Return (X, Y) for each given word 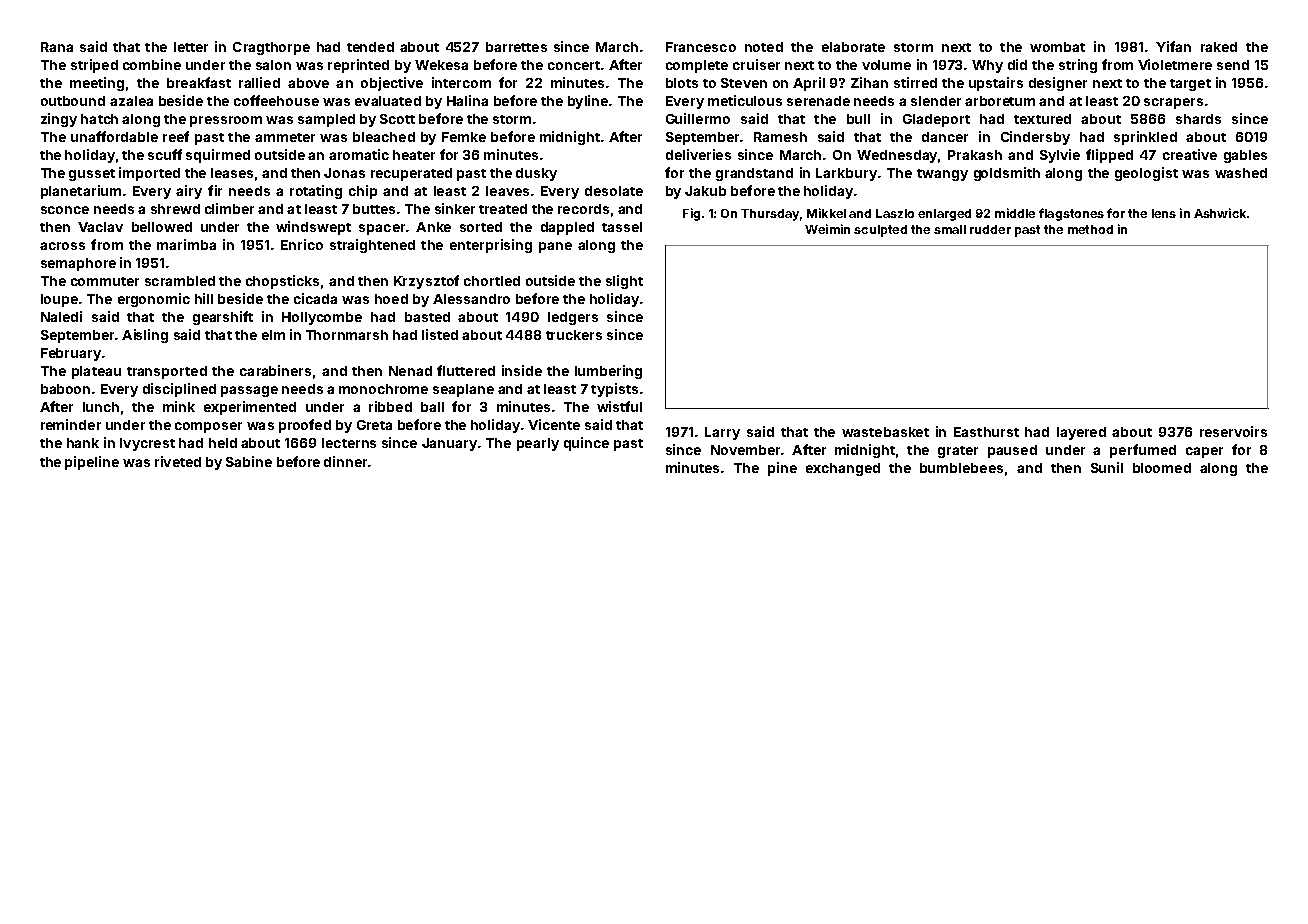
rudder (990, 229)
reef (176, 136)
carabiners (275, 370)
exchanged (843, 469)
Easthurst (986, 432)
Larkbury (846, 174)
